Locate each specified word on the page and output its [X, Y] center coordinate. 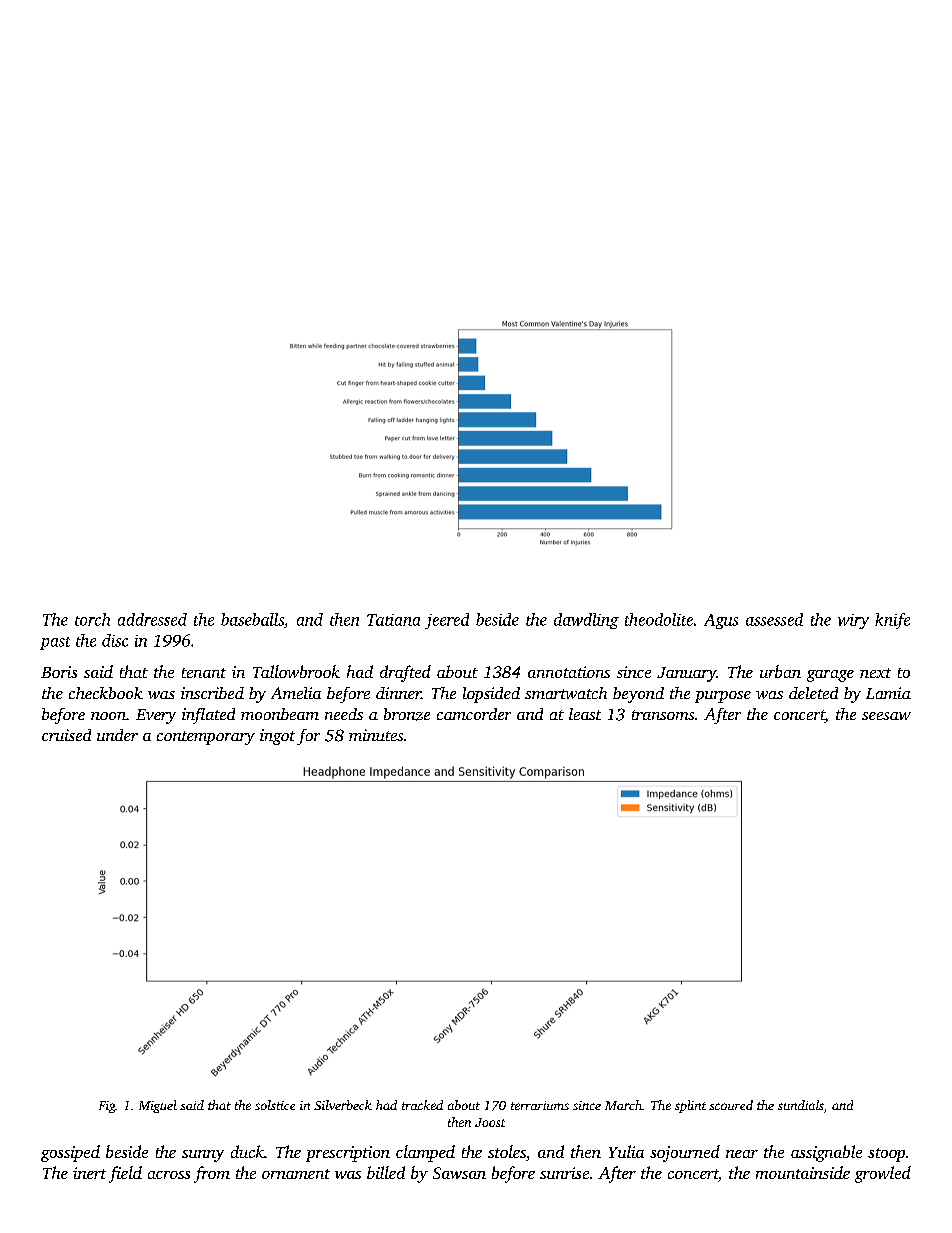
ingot [277, 737]
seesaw [886, 716]
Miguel [158, 1106]
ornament [296, 1174]
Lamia [888, 693]
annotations [569, 672]
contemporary [206, 738]
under [117, 735]
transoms [663, 715]
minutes [376, 735]
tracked [422, 1105]
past [55, 643]
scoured [731, 1105]
